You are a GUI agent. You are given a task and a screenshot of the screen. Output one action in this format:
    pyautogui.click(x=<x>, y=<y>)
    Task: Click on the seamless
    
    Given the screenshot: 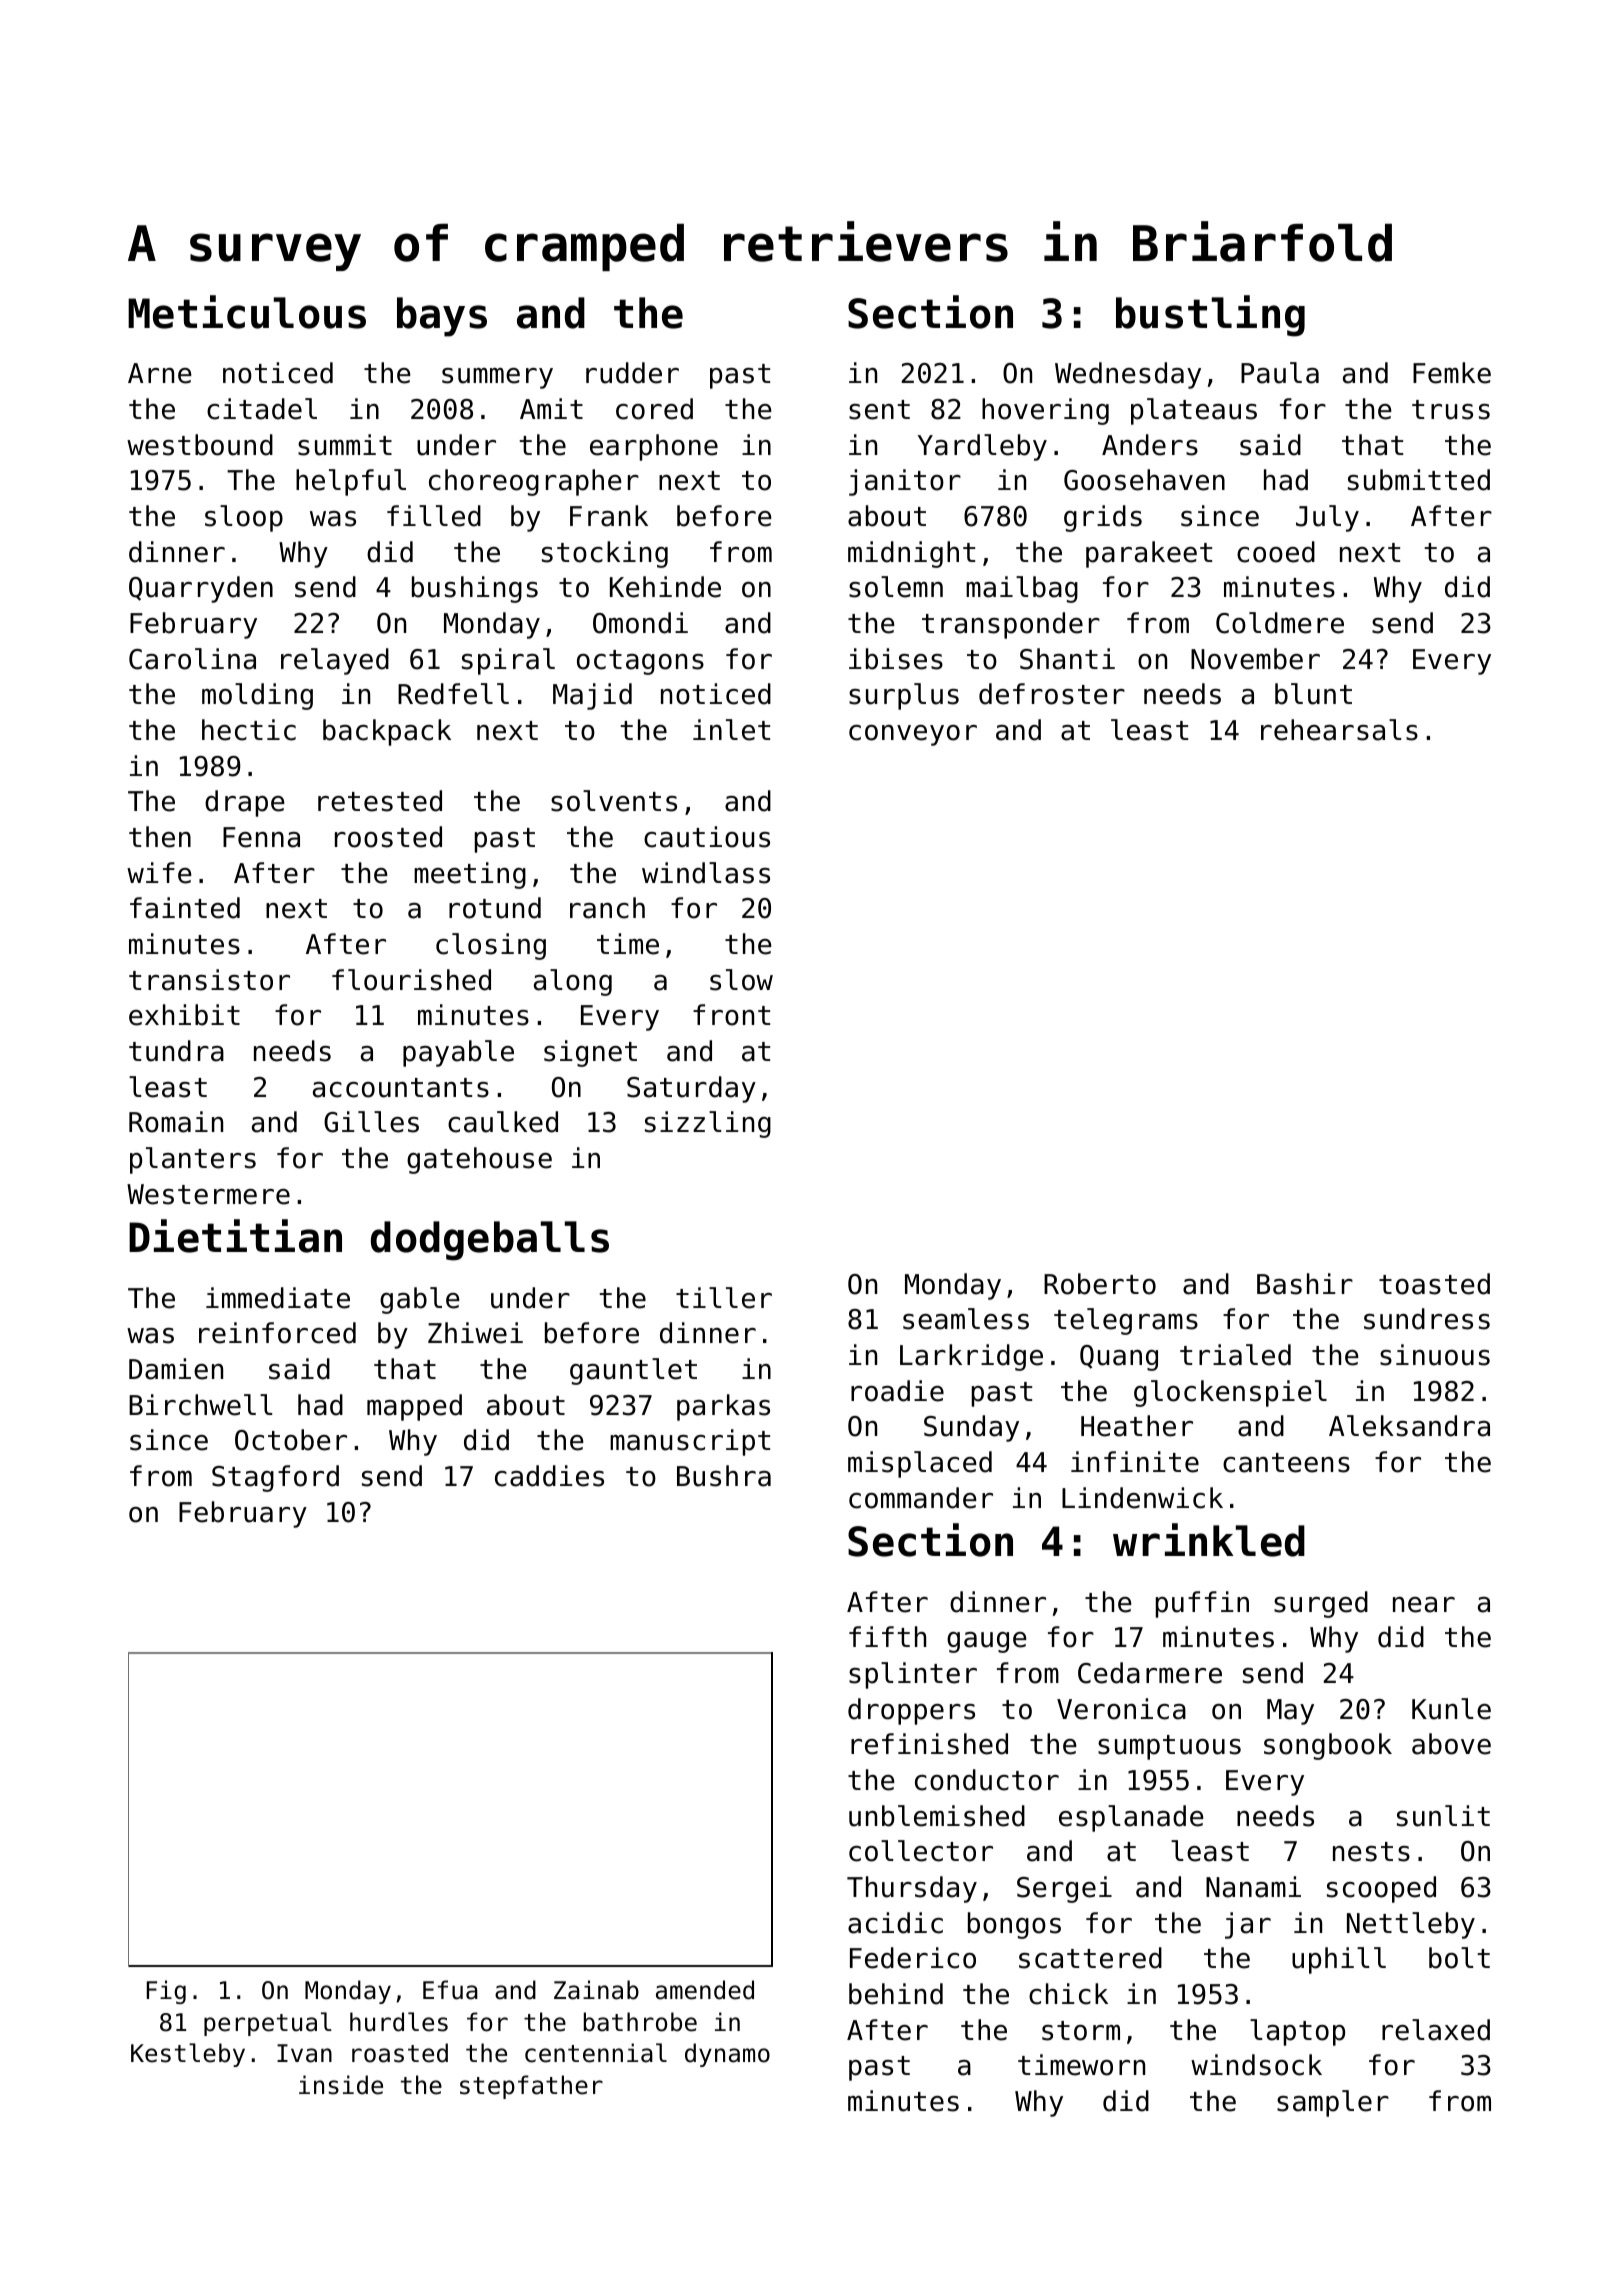 What is the action you would take?
    pyautogui.click(x=966, y=1319)
